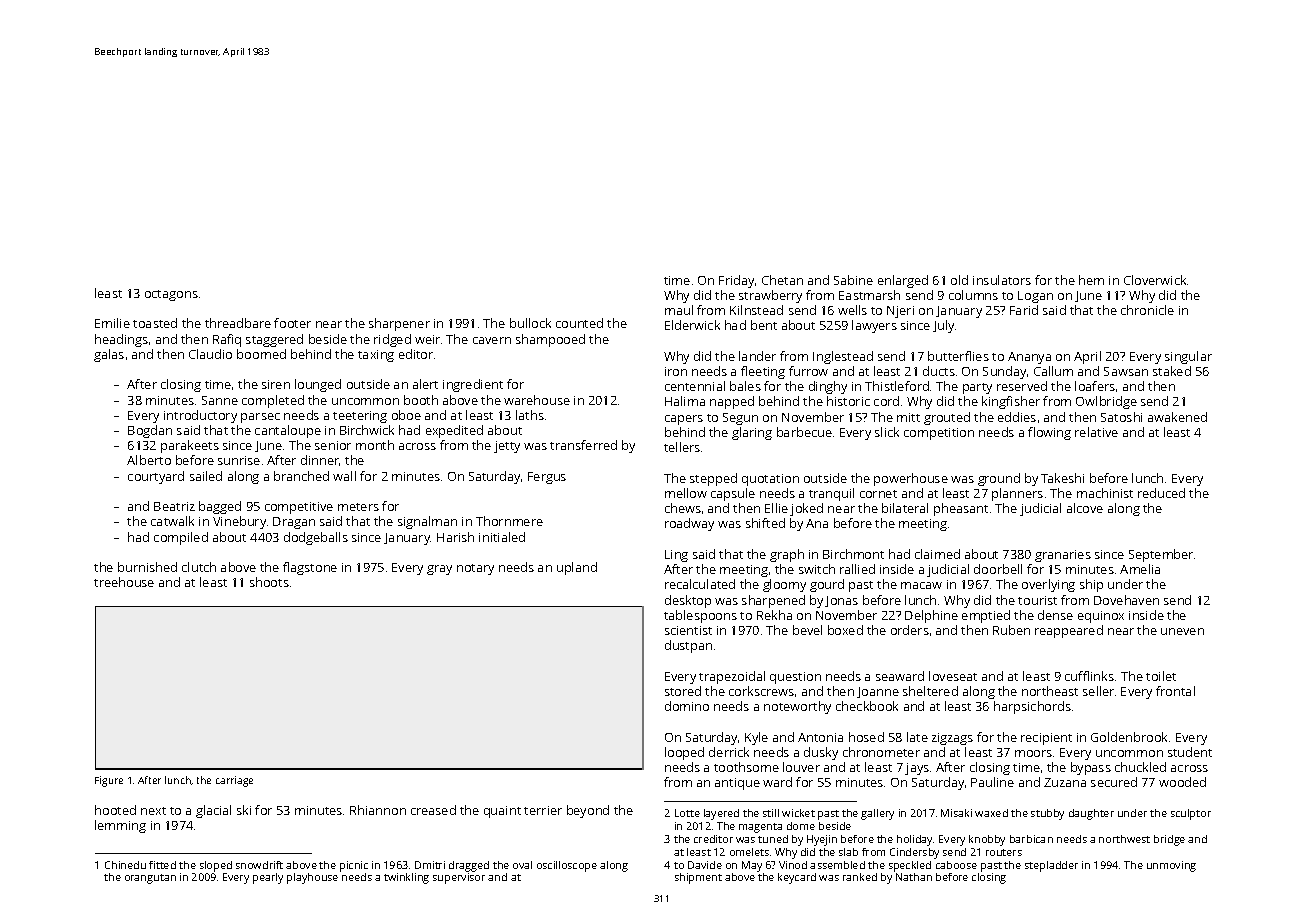 Image resolution: width=1308 pixels, height=924 pixels. Describe the element at coordinates (1002, 280) in the screenshot. I see `insulators` at that location.
